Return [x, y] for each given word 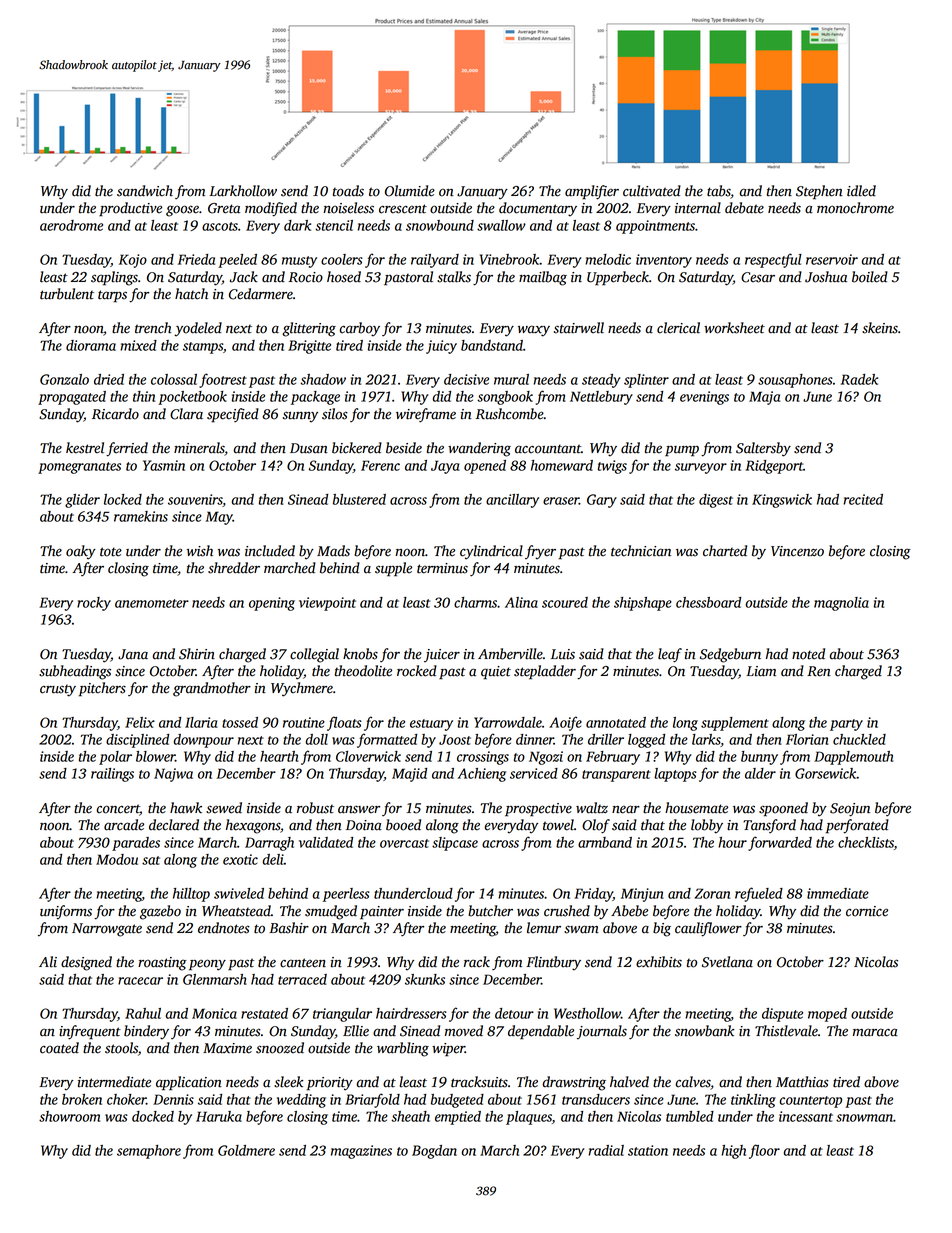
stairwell [579, 328]
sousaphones [795, 381]
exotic [240, 859]
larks [706, 740]
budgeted [457, 1101]
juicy [441, 347]
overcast [404, 843]
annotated [616, 722]
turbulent [67, 294]
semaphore [149, 1152]
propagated [72, 398]
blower [155, 756]
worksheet [734, 328]
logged [646, 741]
